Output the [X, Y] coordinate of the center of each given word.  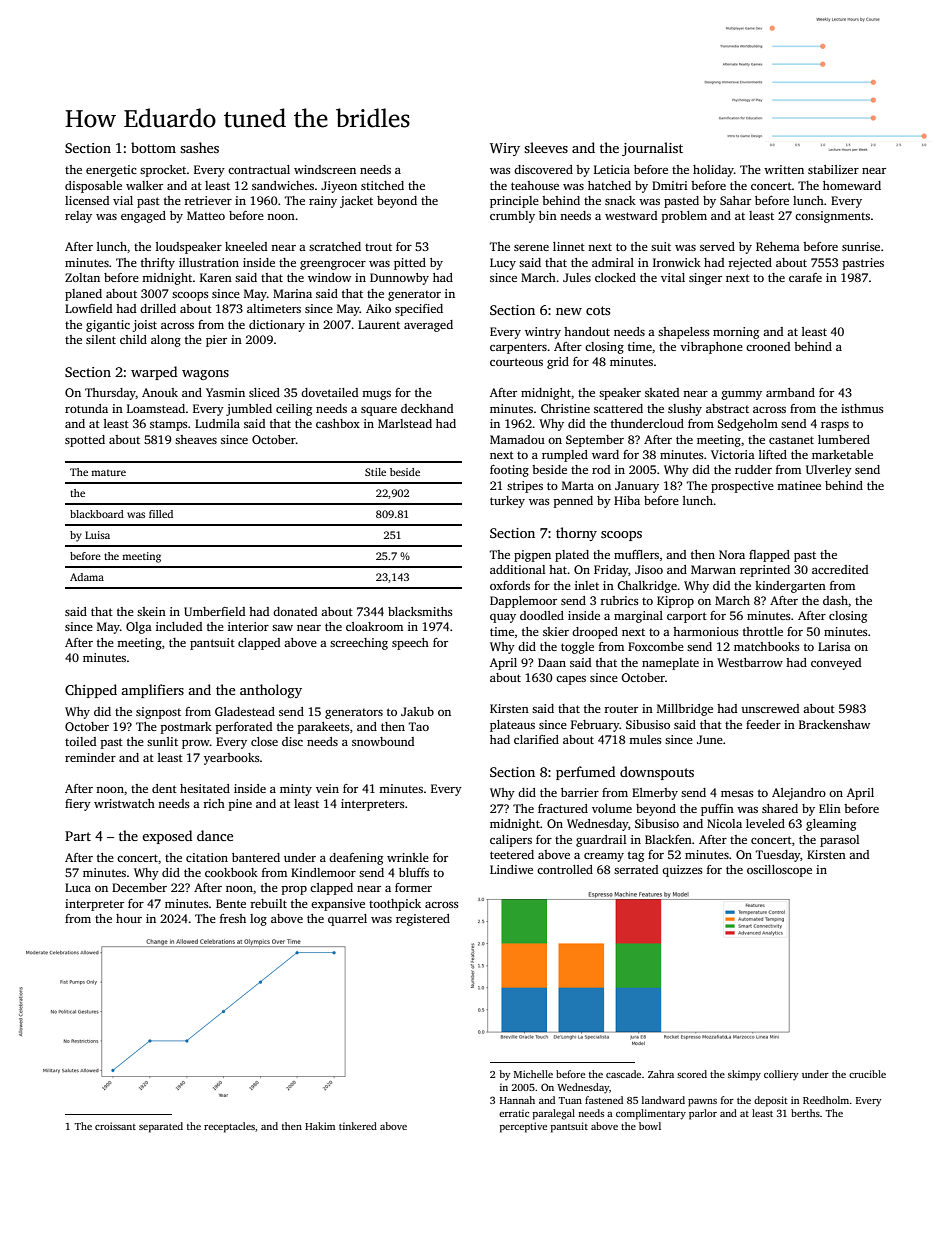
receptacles [229, 1127]
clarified [536, 739]
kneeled [246, 246]
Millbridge [685, 710]
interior [248, 626]
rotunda [86, 408]
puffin [717, 810]
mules [645, 739]
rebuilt [268, 903]
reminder [90, 757]
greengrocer [333, 265]
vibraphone [711, 348]
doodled [542, 615]
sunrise [861, 246]
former [413, 887]
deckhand [427, 408]
